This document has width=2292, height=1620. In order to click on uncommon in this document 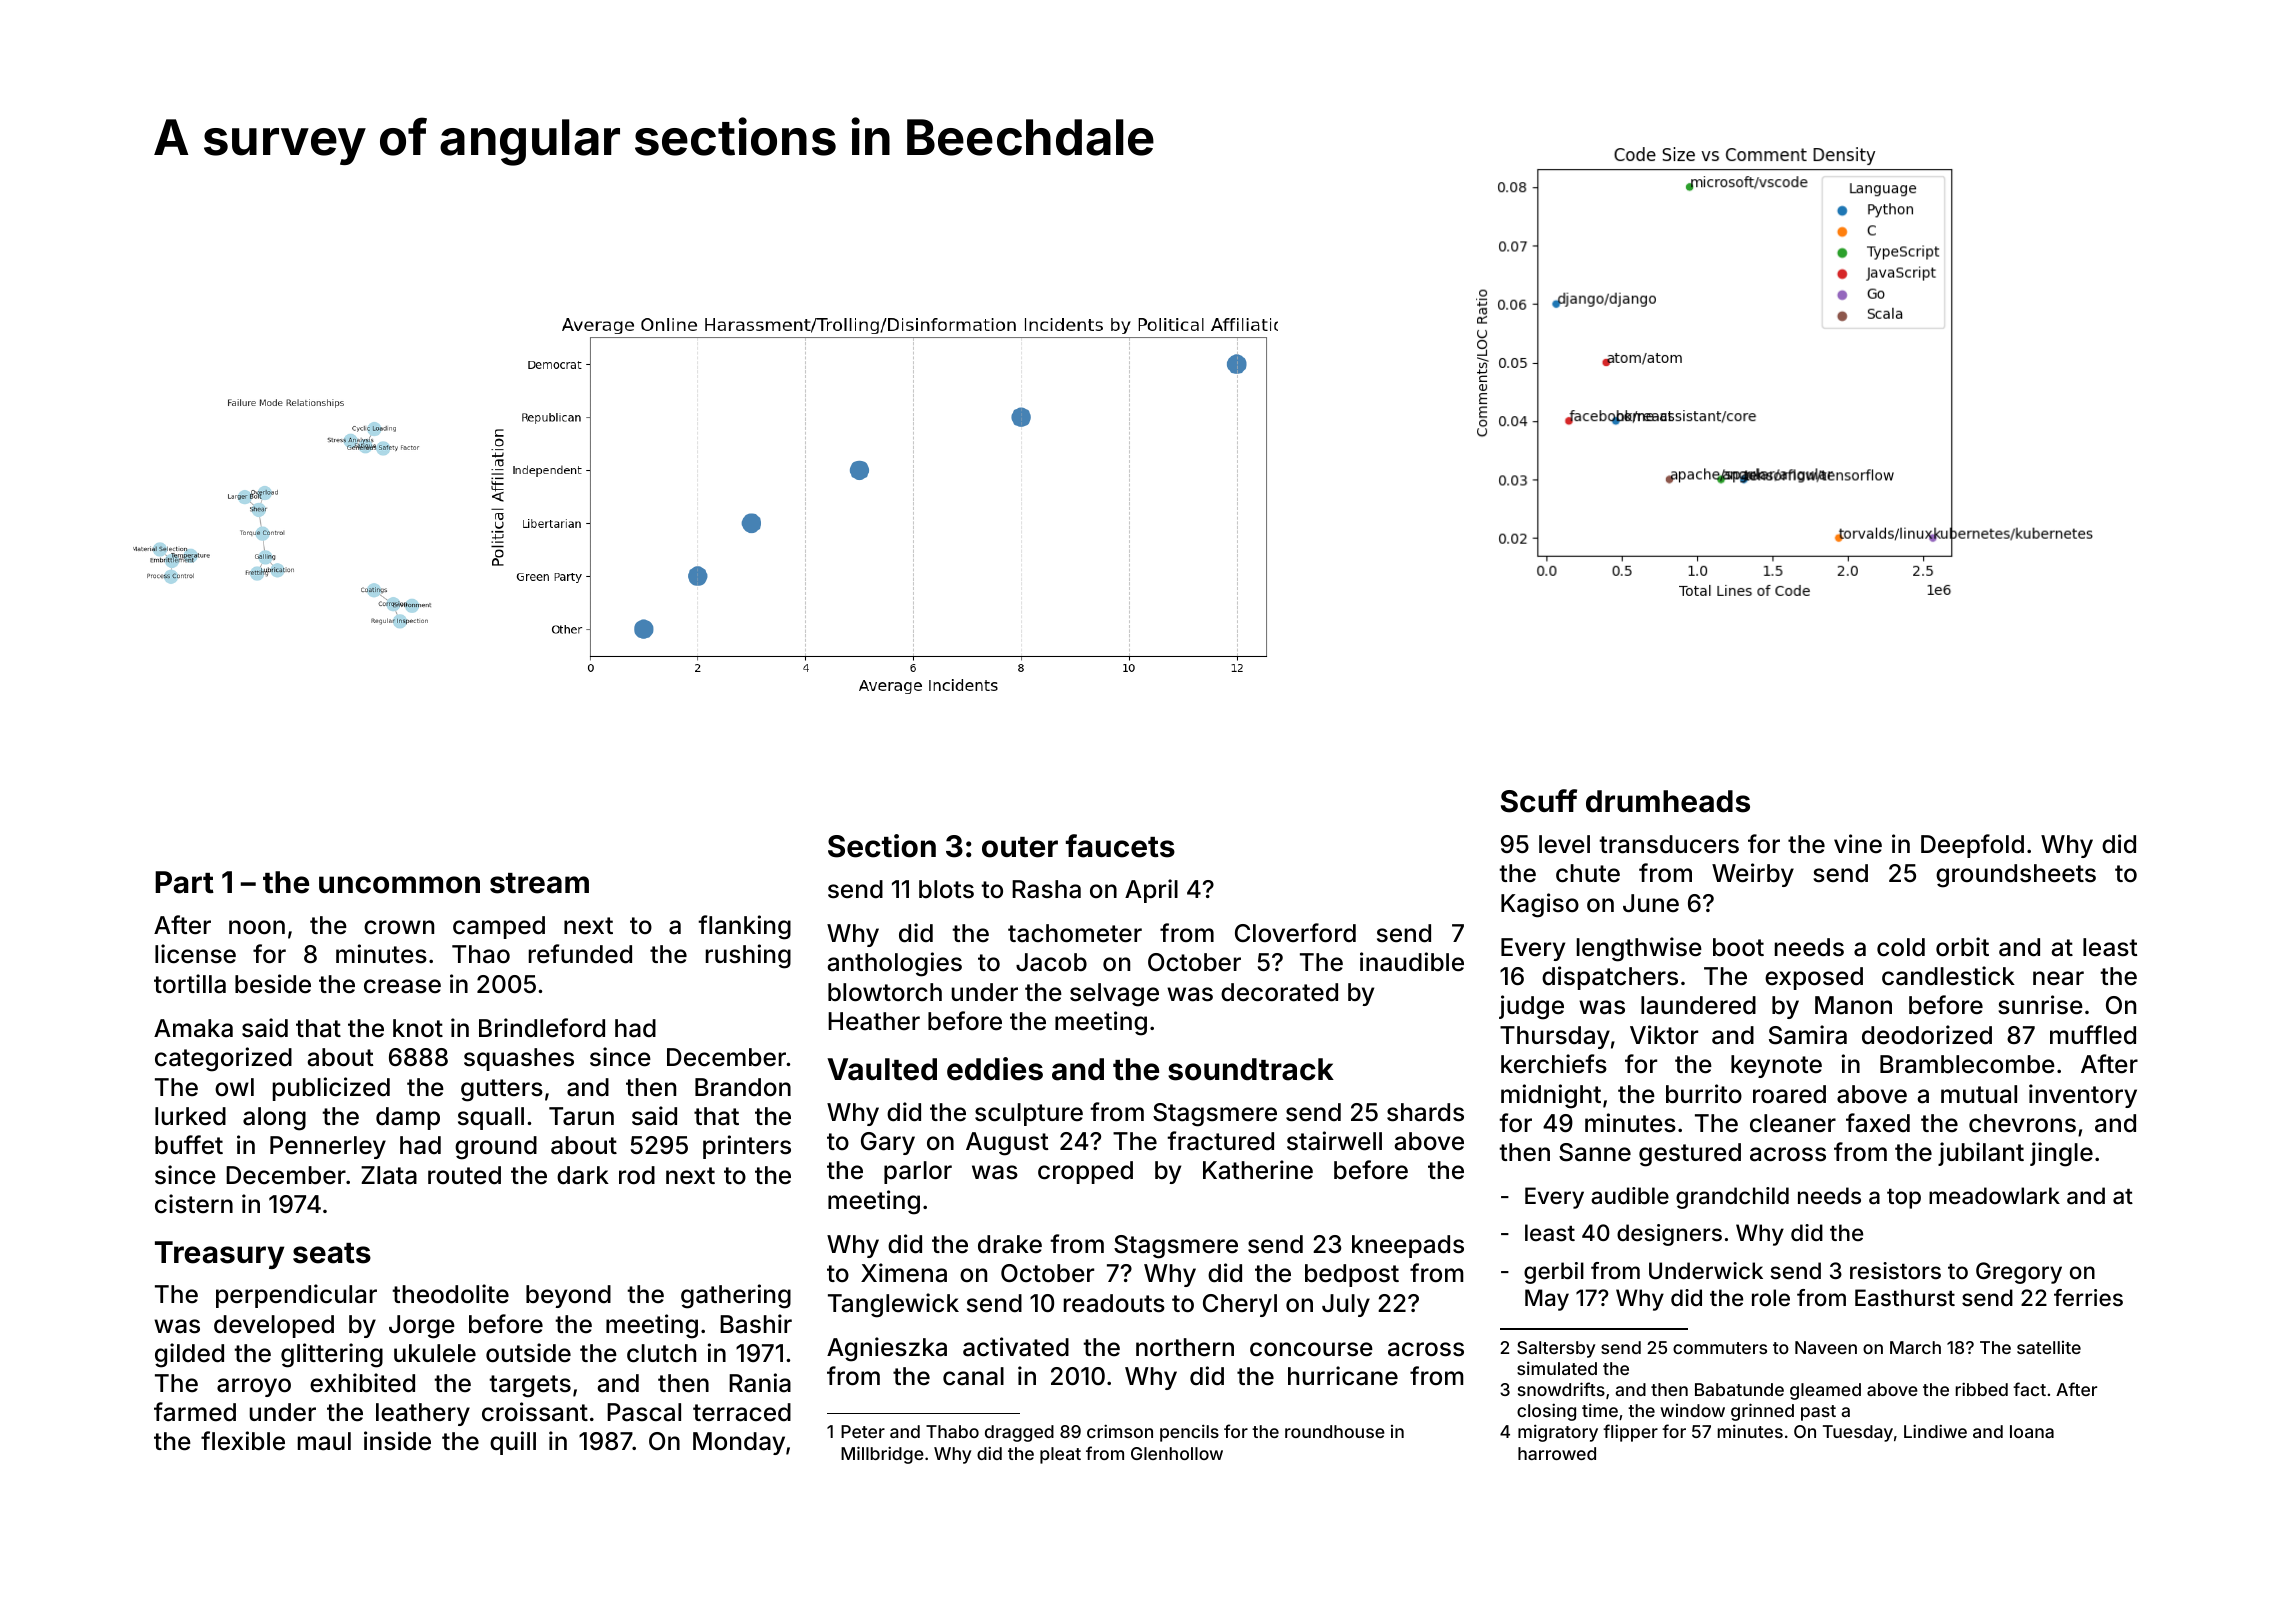, I will do `click(399, 885)`.
